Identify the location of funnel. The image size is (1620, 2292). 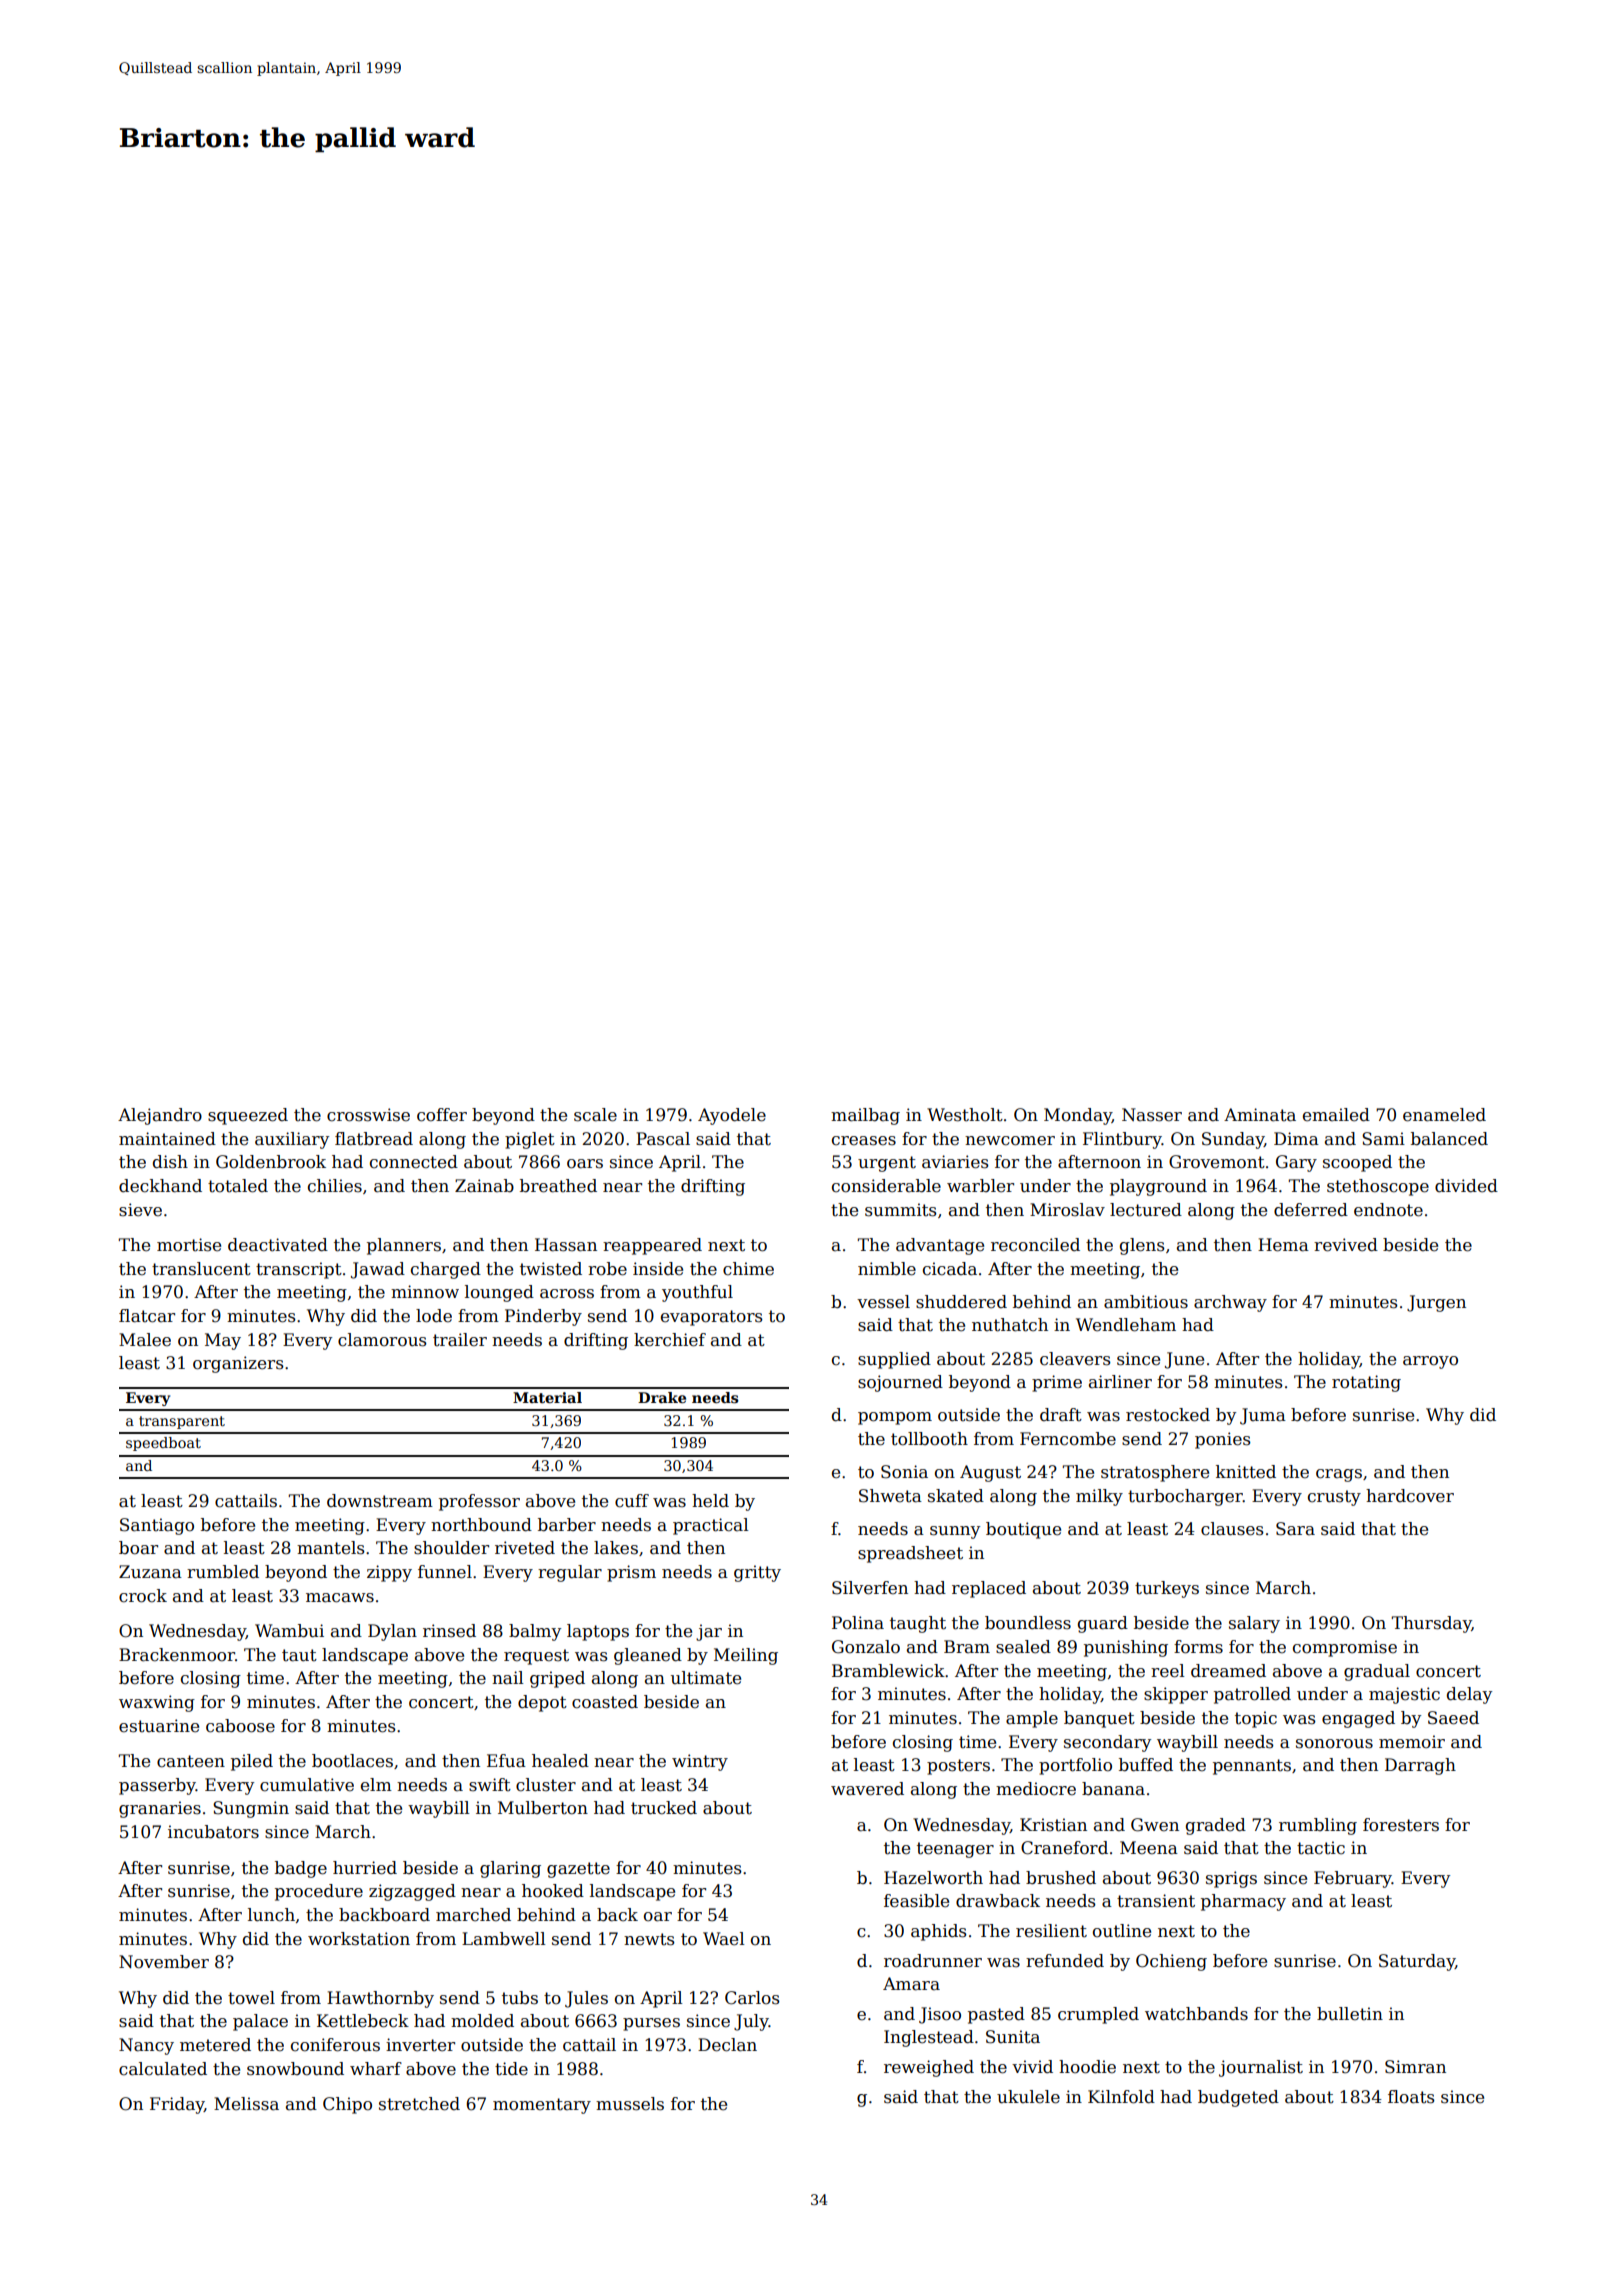
(445, 1572).
